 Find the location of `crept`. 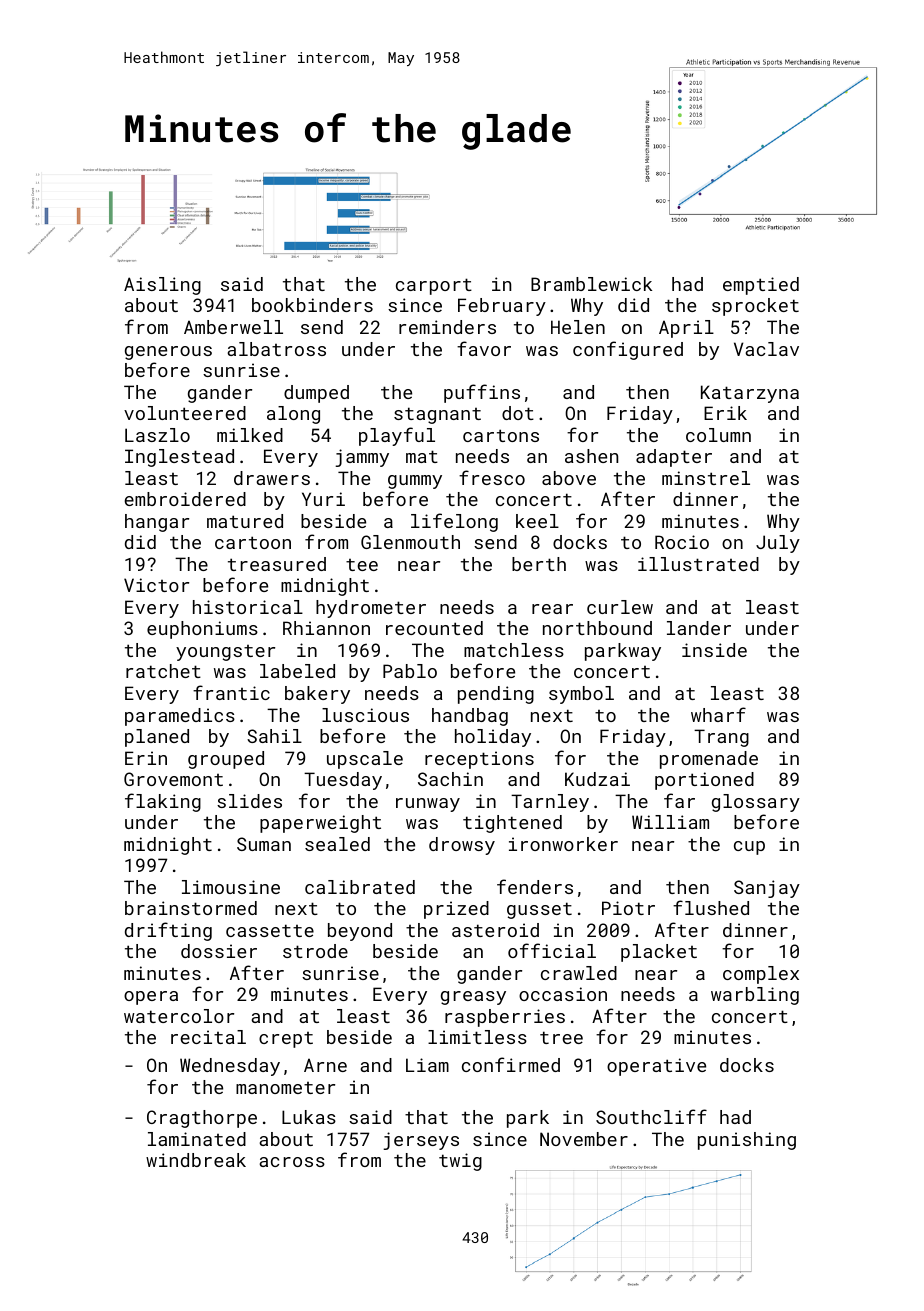

crept is located at coordinates (286, 1040).
